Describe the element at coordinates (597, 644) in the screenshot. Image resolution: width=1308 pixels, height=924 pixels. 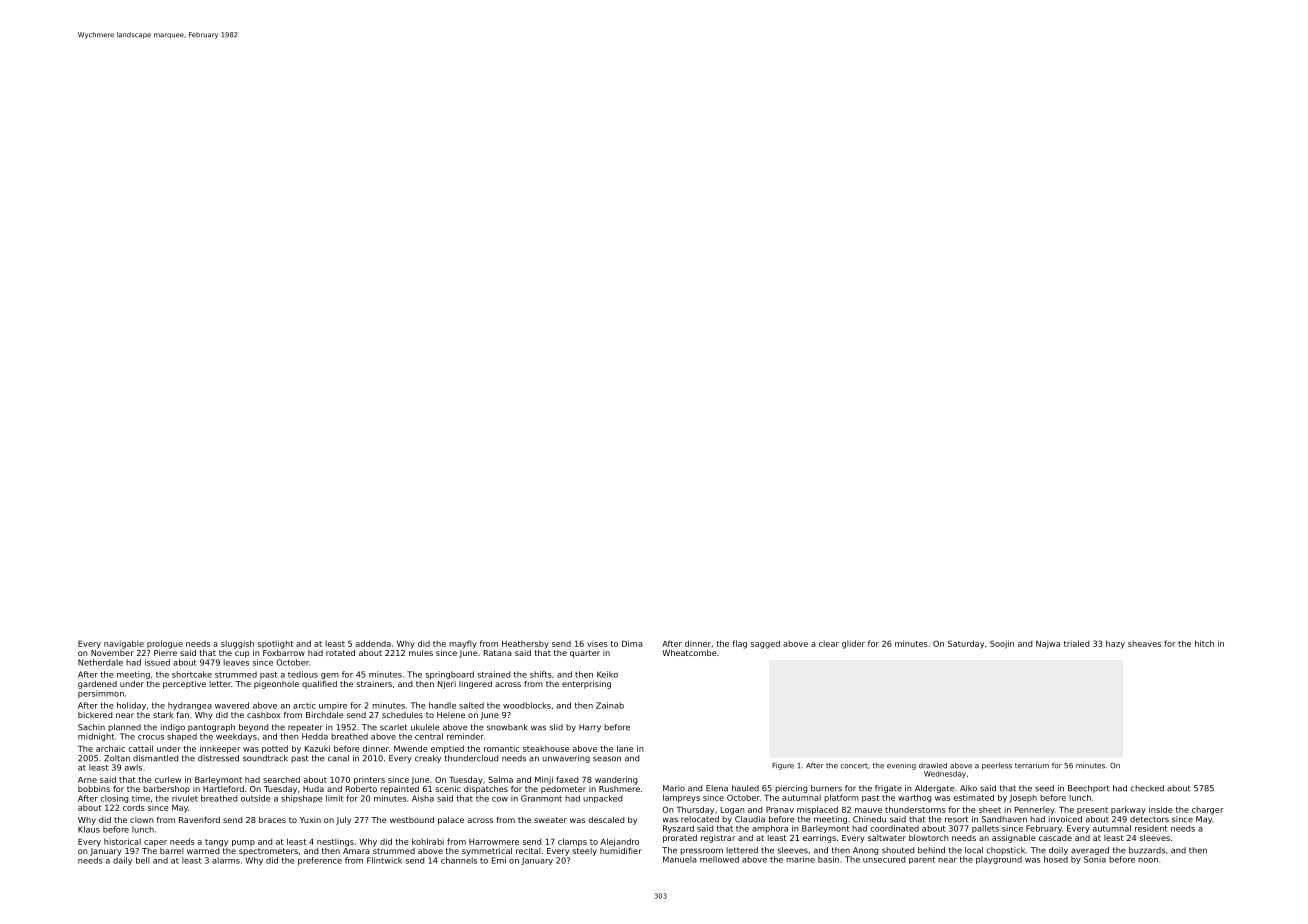
I see `vises` at that location.
